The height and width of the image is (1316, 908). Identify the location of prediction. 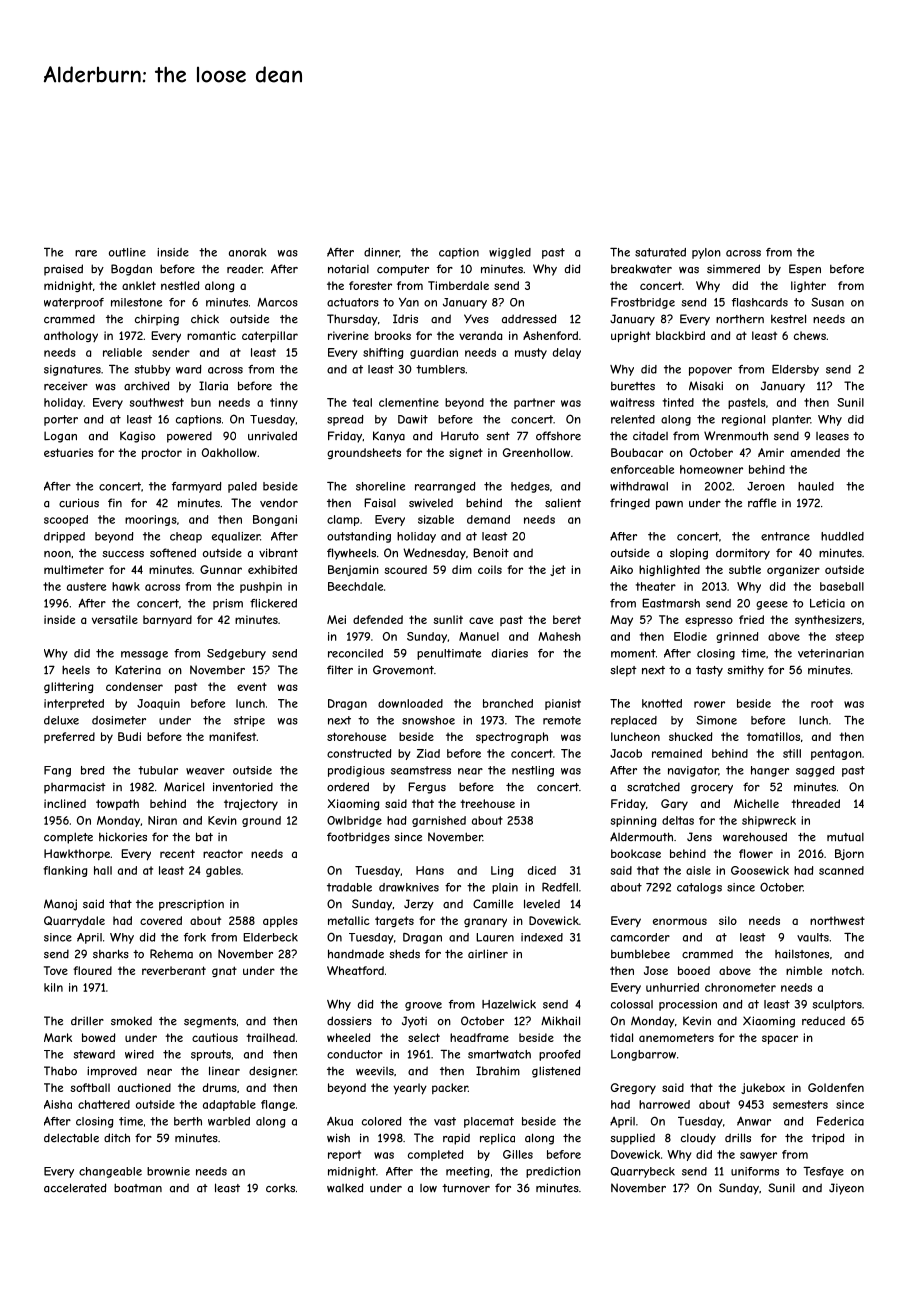
(553, 1172).
